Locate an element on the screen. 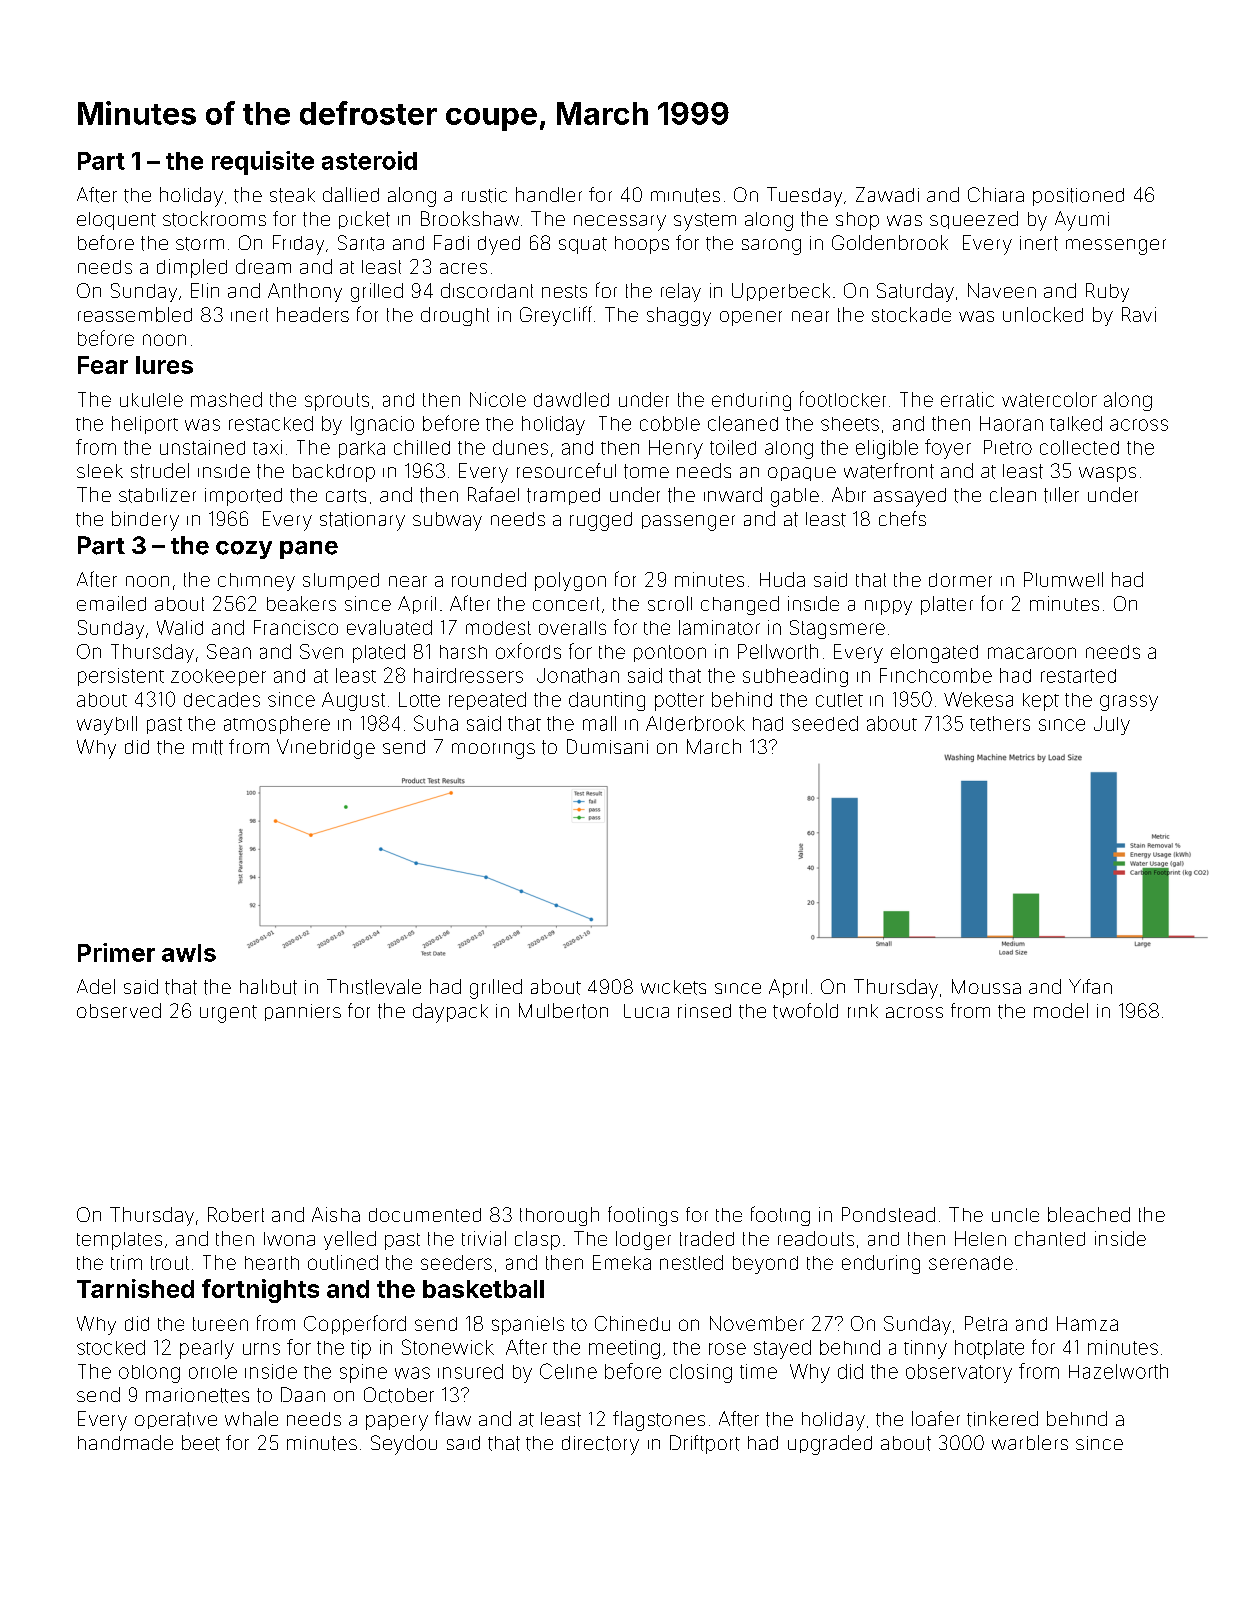  eloquent is located at coordinates (116, 221).
